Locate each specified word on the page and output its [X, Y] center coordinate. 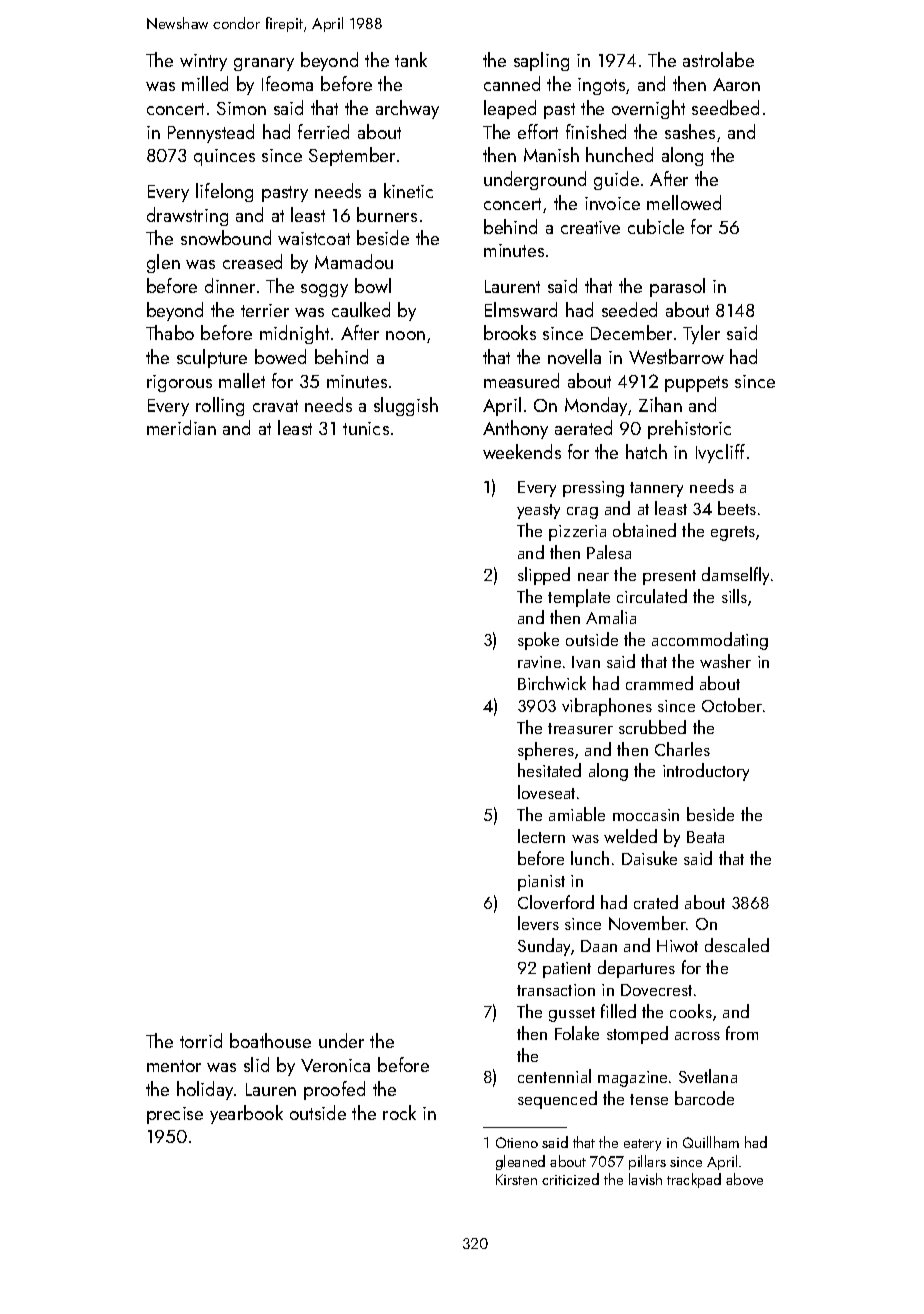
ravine [539, 662]
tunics [366, 428]
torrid [201, 1040]
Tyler [701, 334]
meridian [181, 427]
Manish [551, 154]
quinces [224, 157]
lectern [541, 836]
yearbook [246, 1114]
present [669, 577]
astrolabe [718, 59]
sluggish [406, 406]
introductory [706, 772]
